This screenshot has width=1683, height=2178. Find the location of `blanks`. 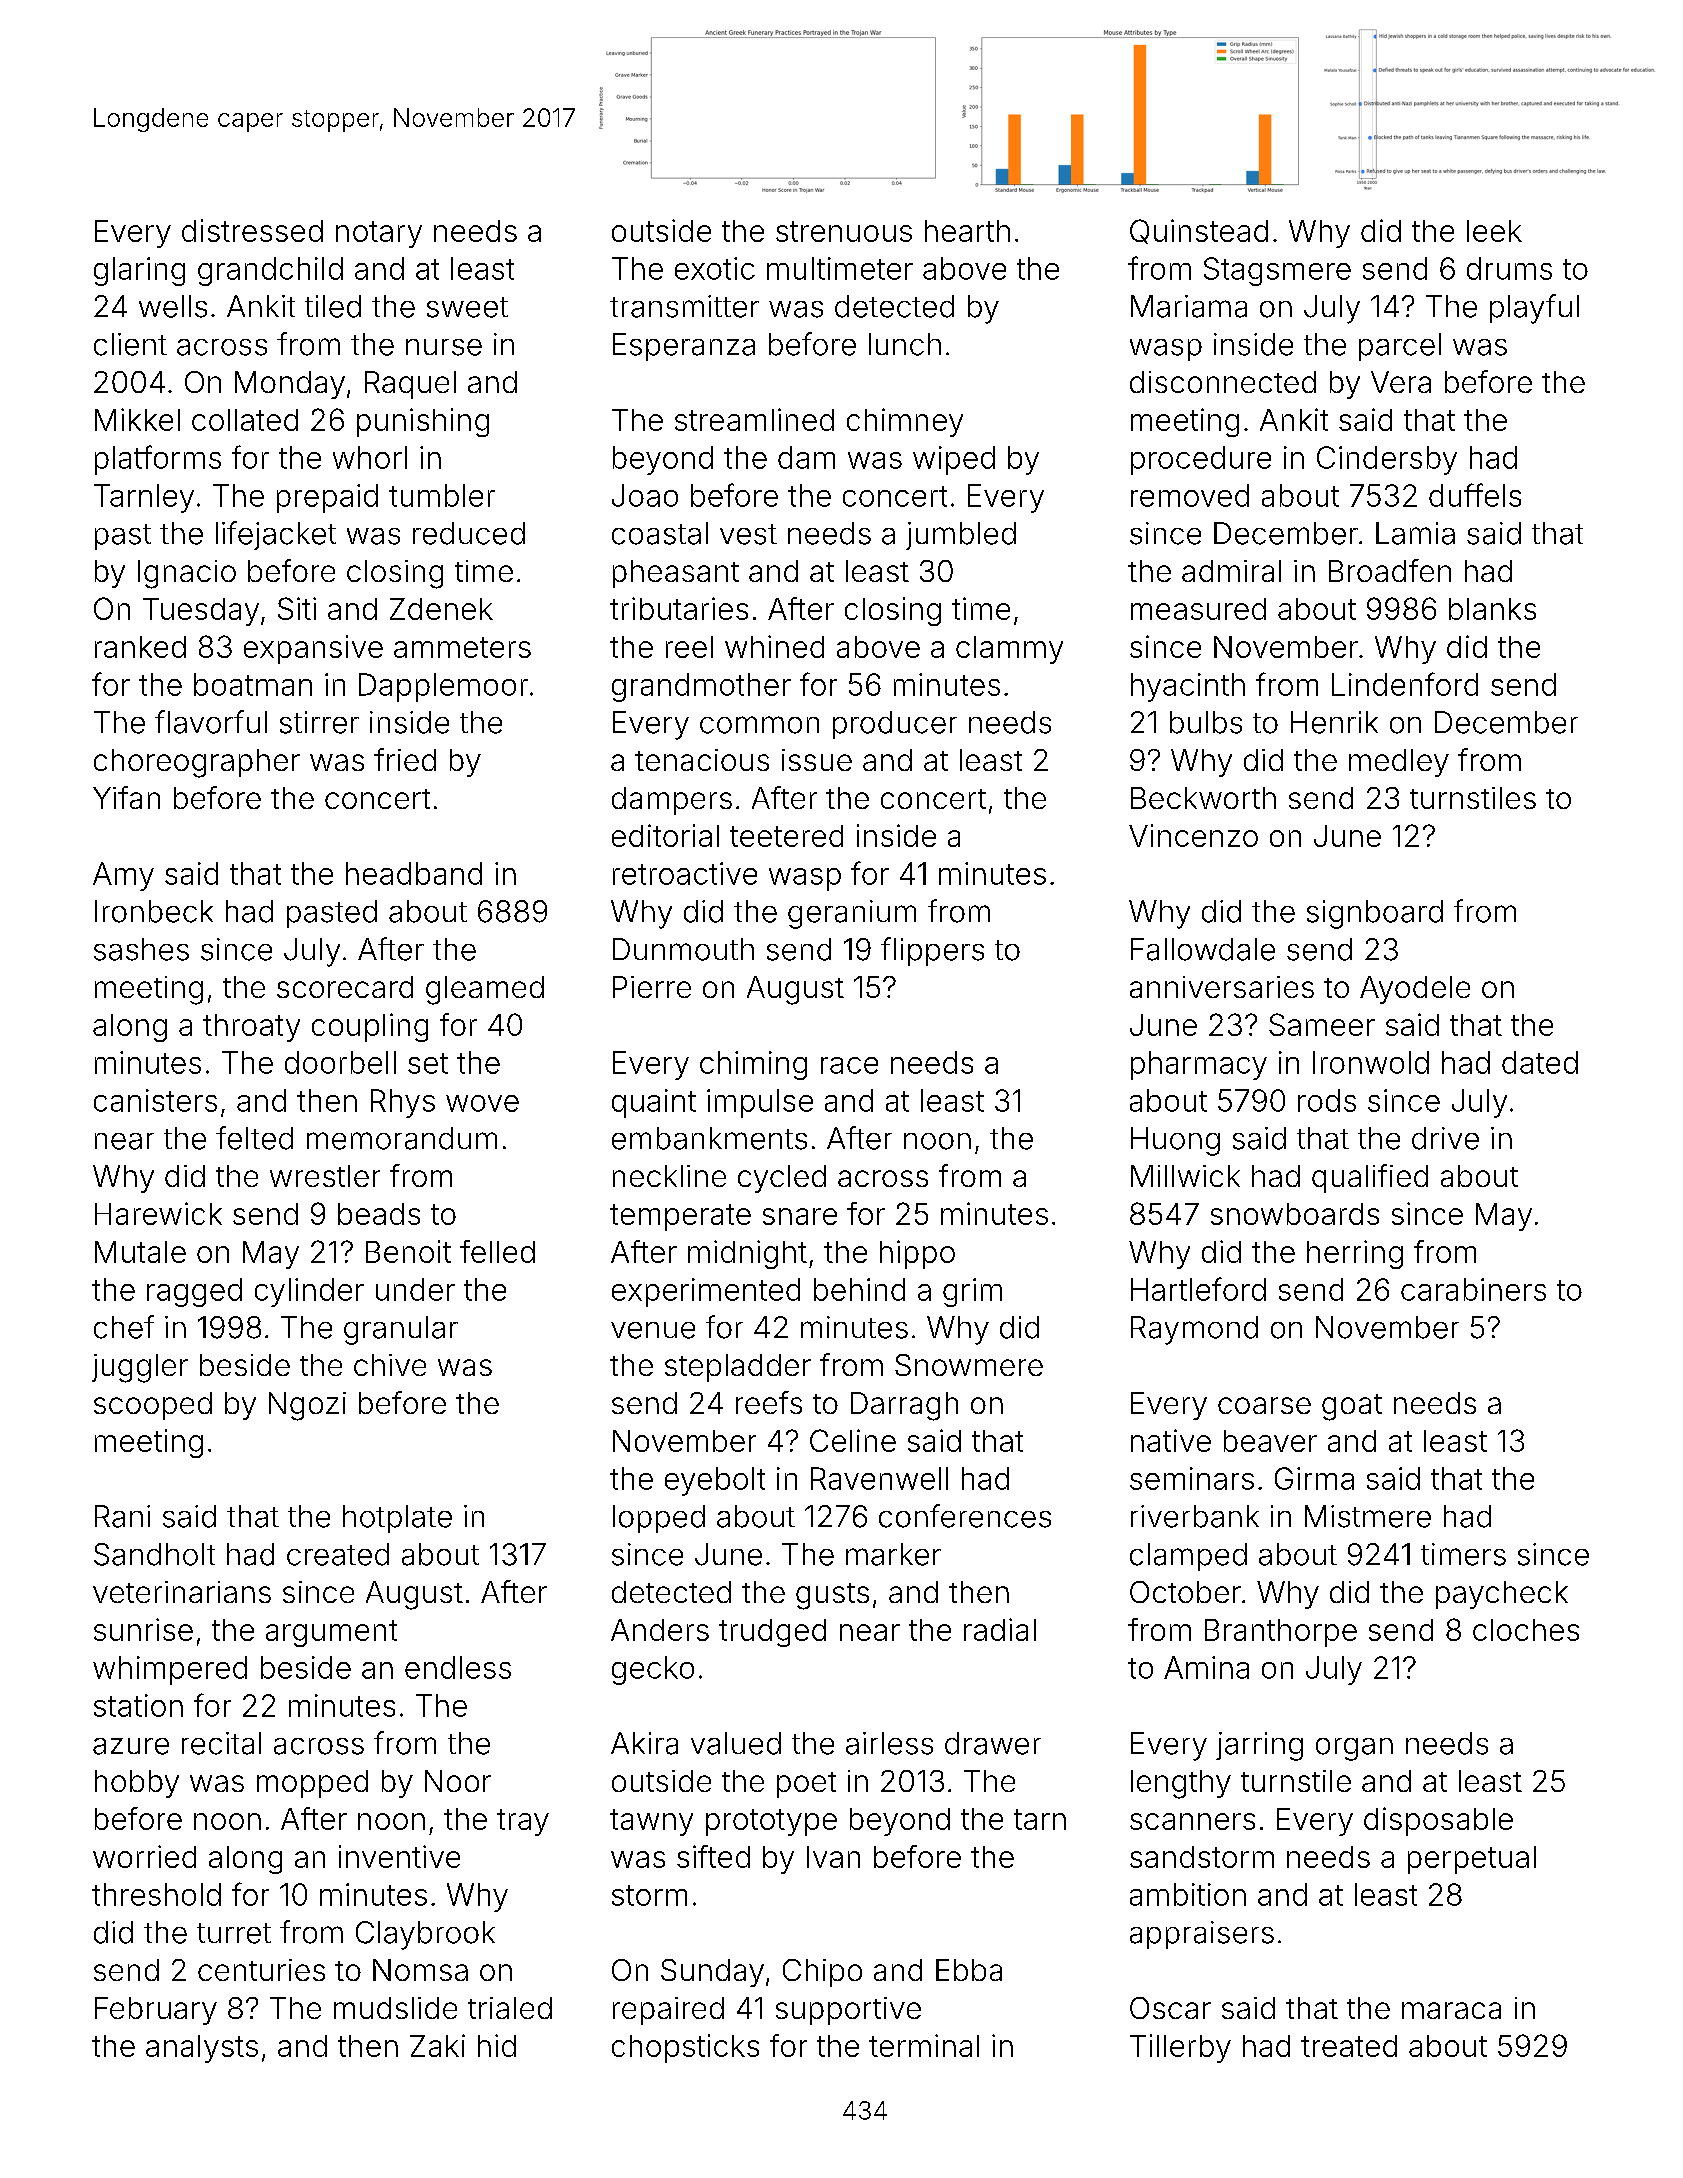

blanks is located at coordinates (1492, 609).
